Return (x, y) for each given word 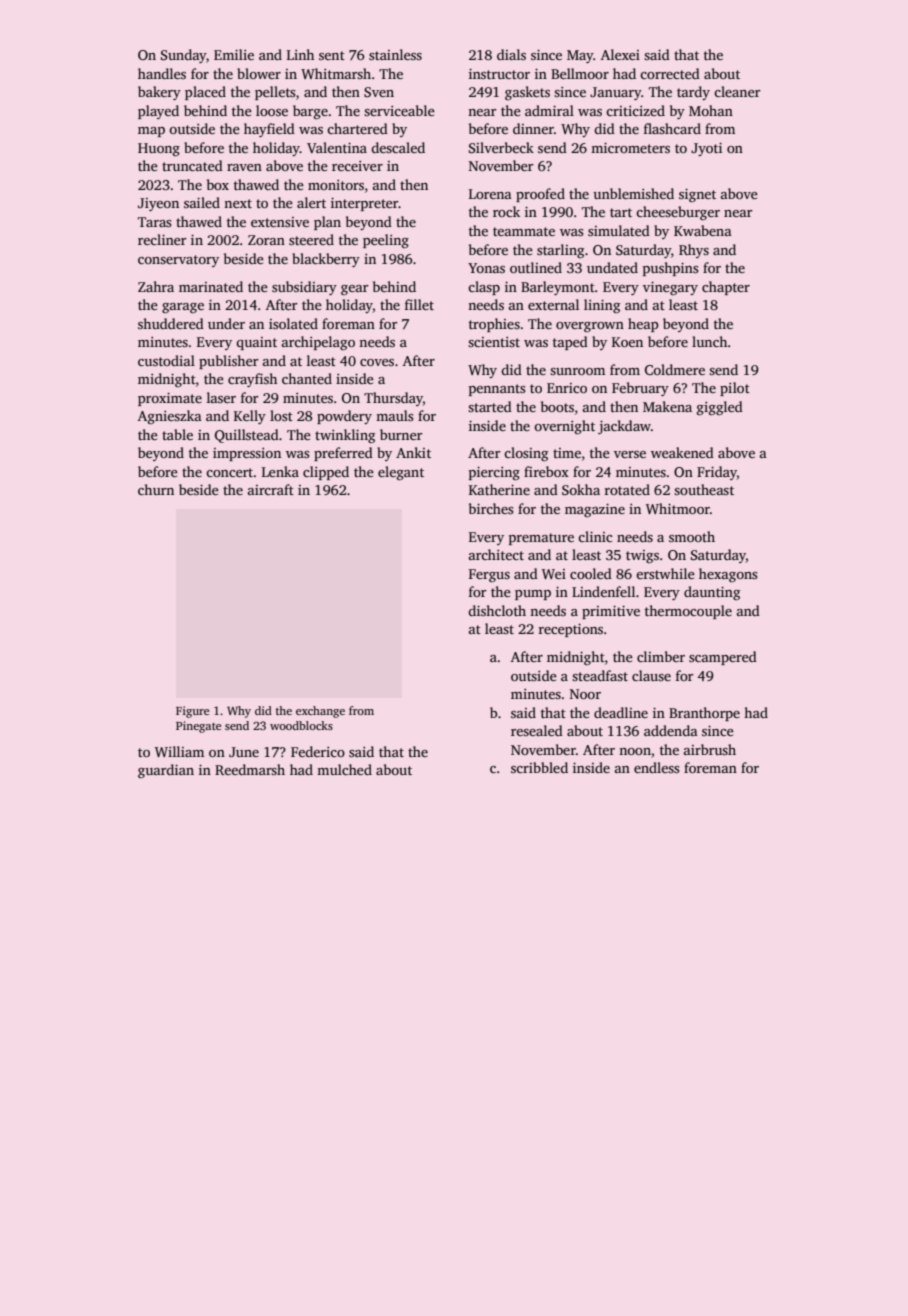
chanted (307, 378)
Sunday (184, 56)
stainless (395, 54)
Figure (192, 712)
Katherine (499, 489)
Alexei (620, 54)
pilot (735, 389)
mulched (344, 769)
